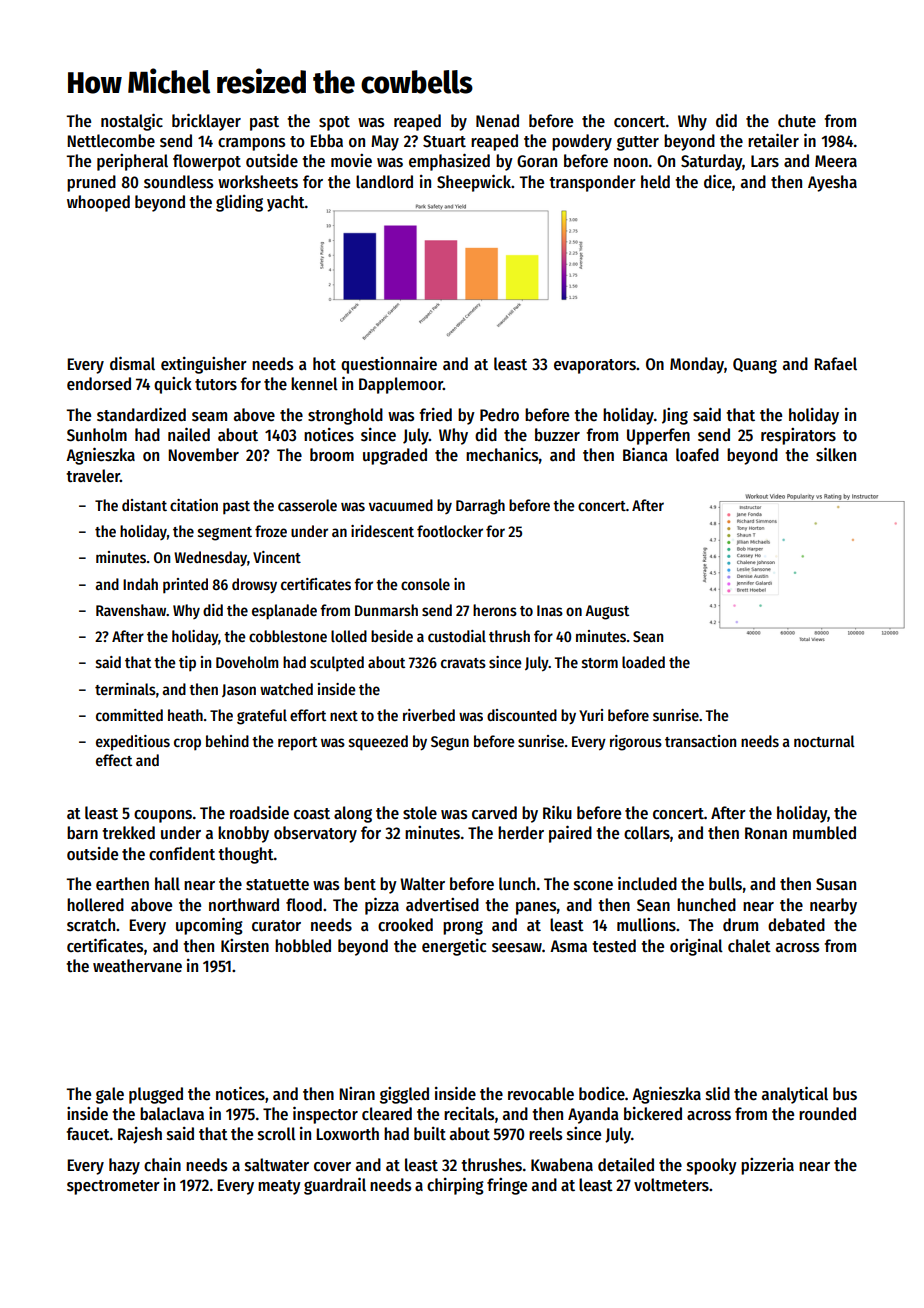 The width and height of the screenshot is (924, 1308). What do you see at coordinates (643, 662) in the screenshot?
I see `loaded` at bounding box center [643, 662].
